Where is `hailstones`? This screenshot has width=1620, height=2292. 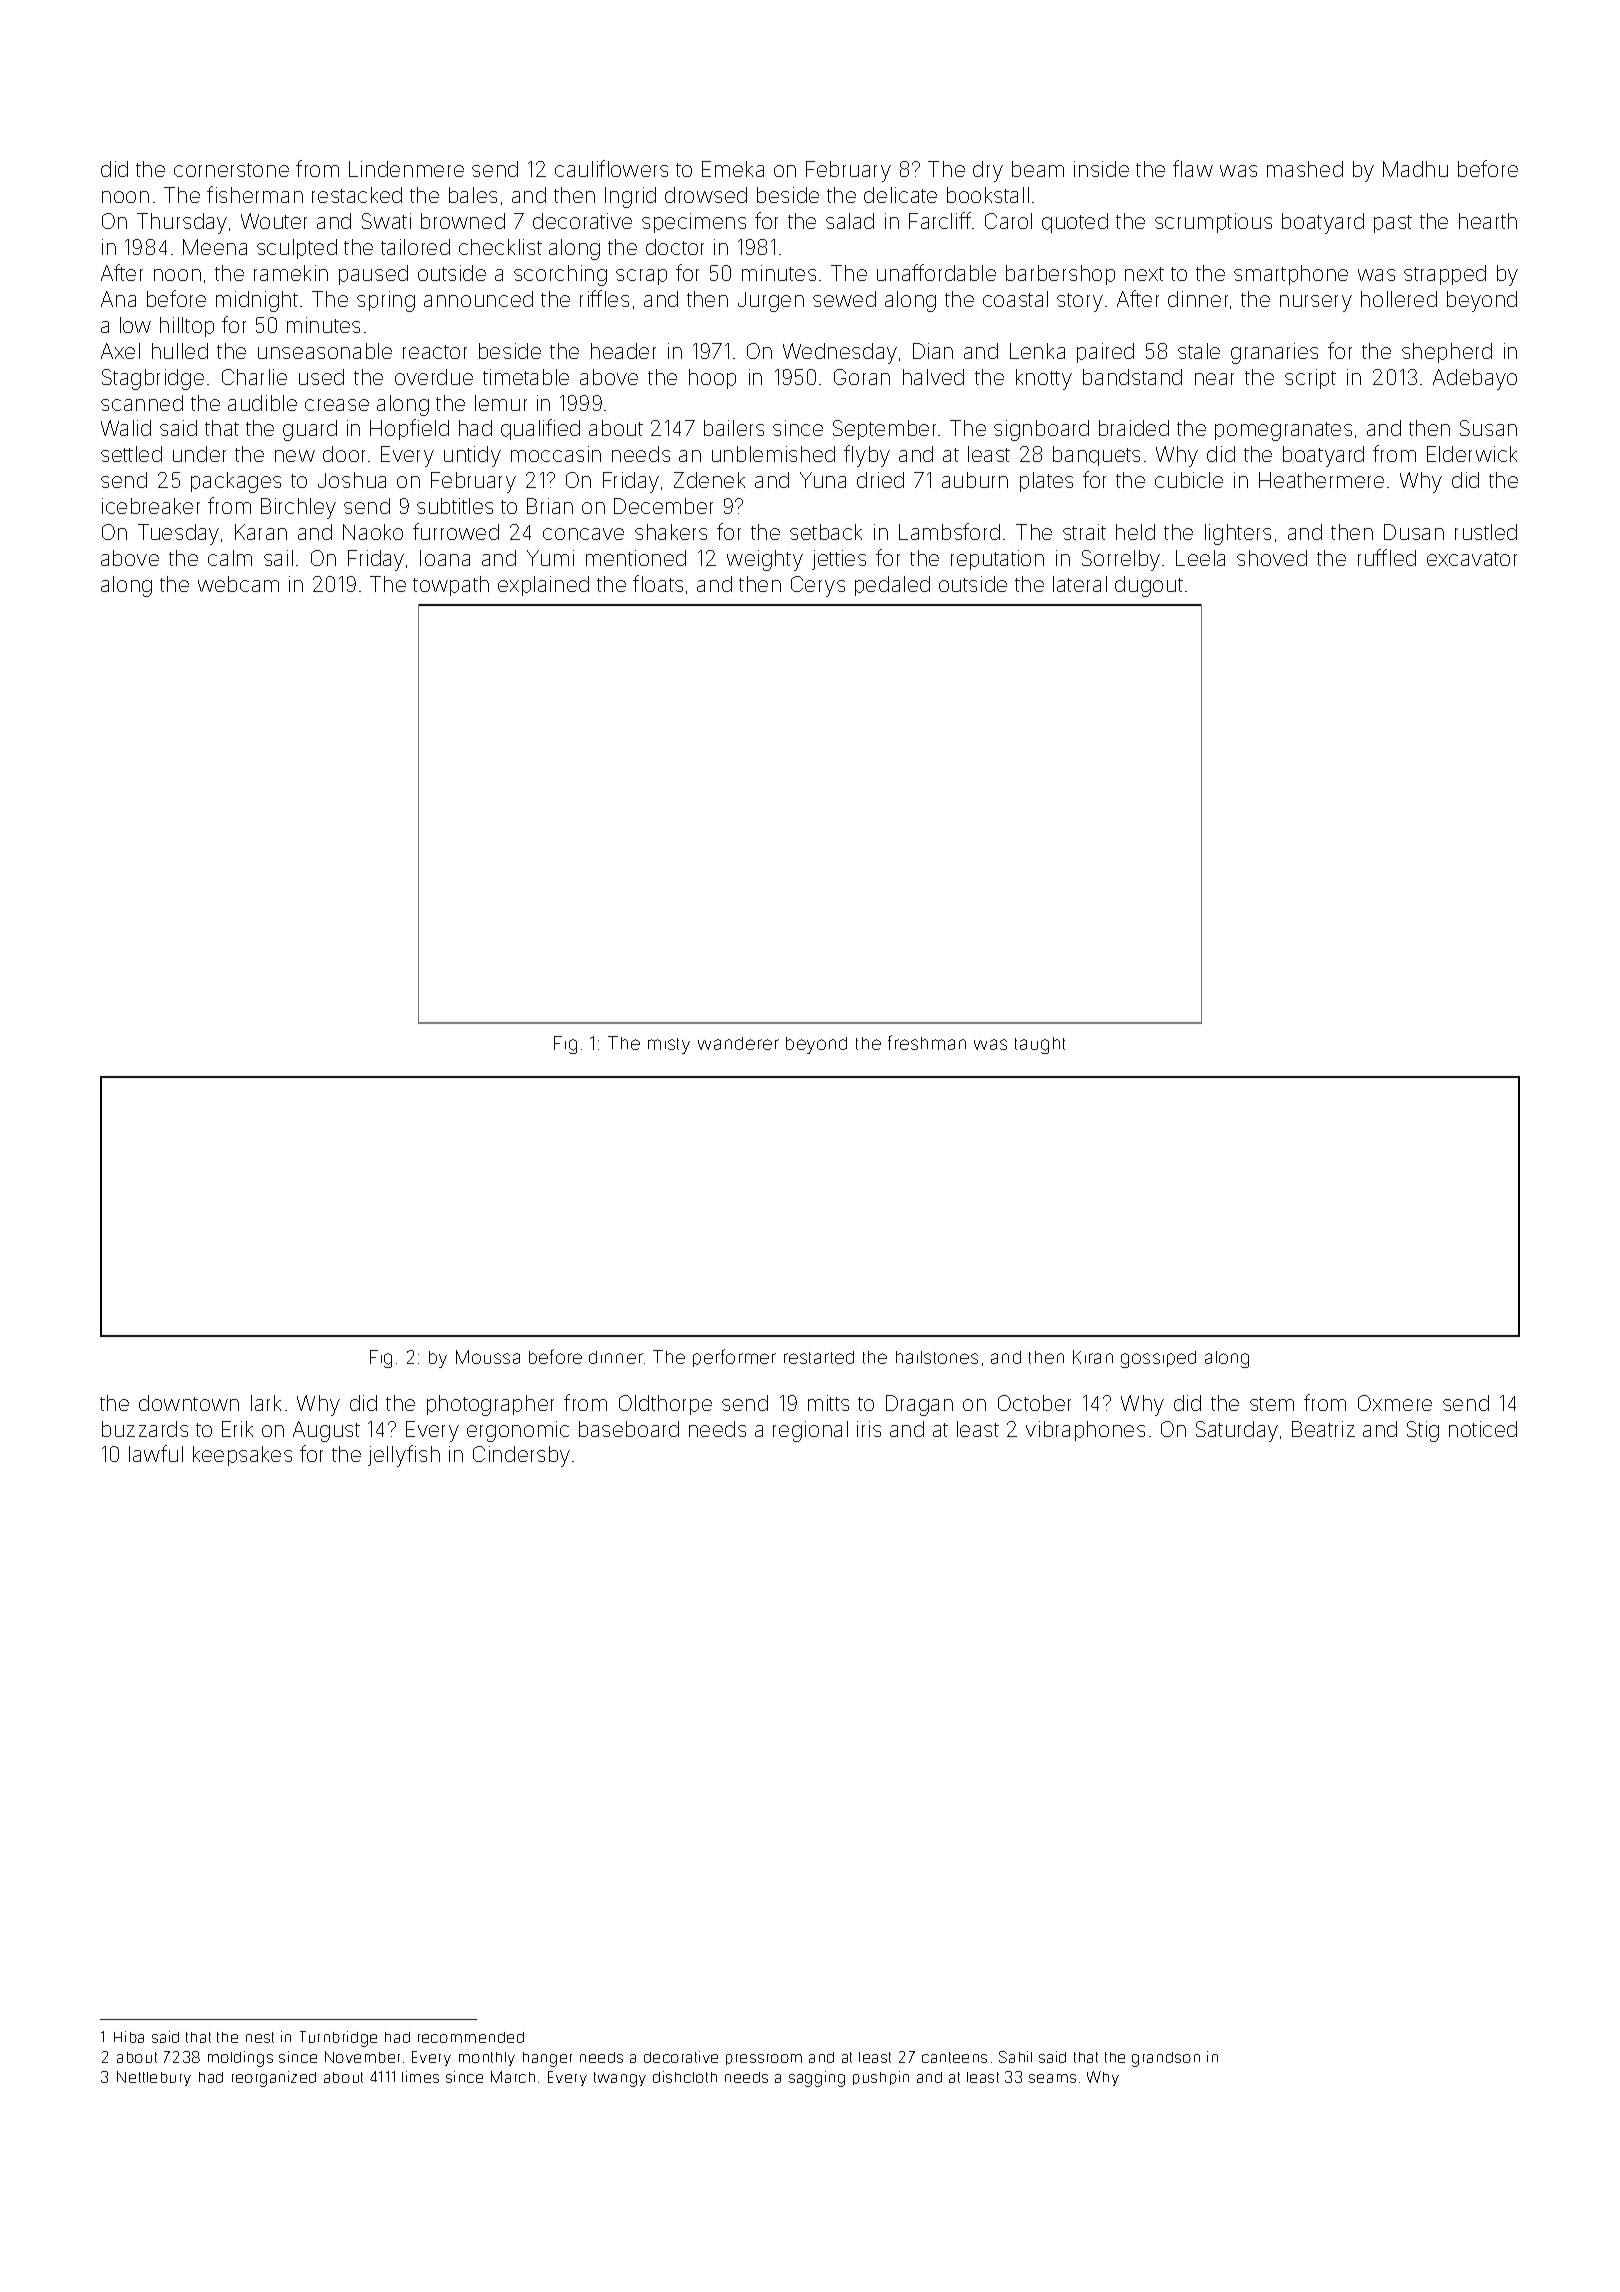 hailstones is located at coordinates (937, 1357).
